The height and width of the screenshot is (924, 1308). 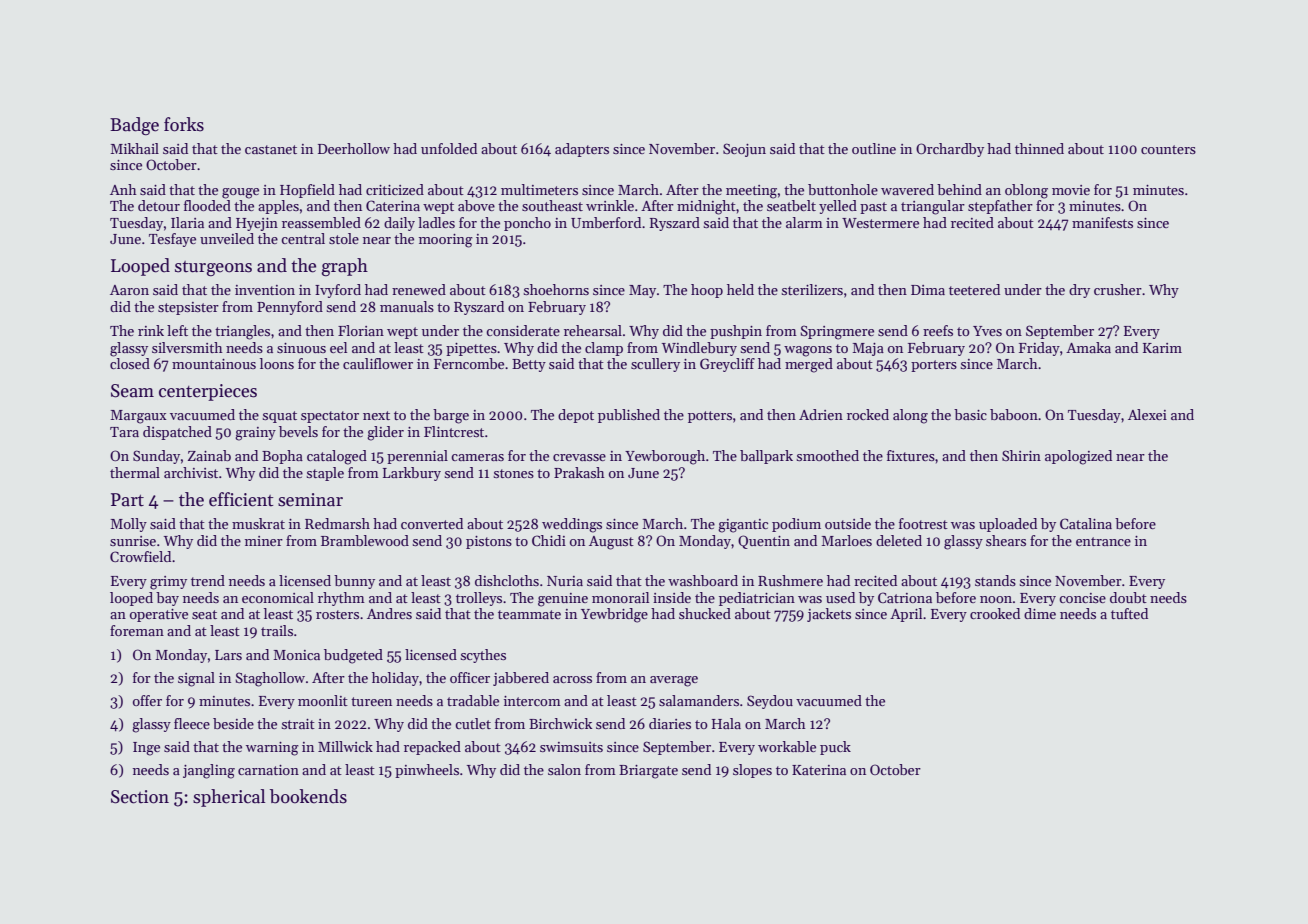 I want to click on forks, so click(x=184, y=124).
